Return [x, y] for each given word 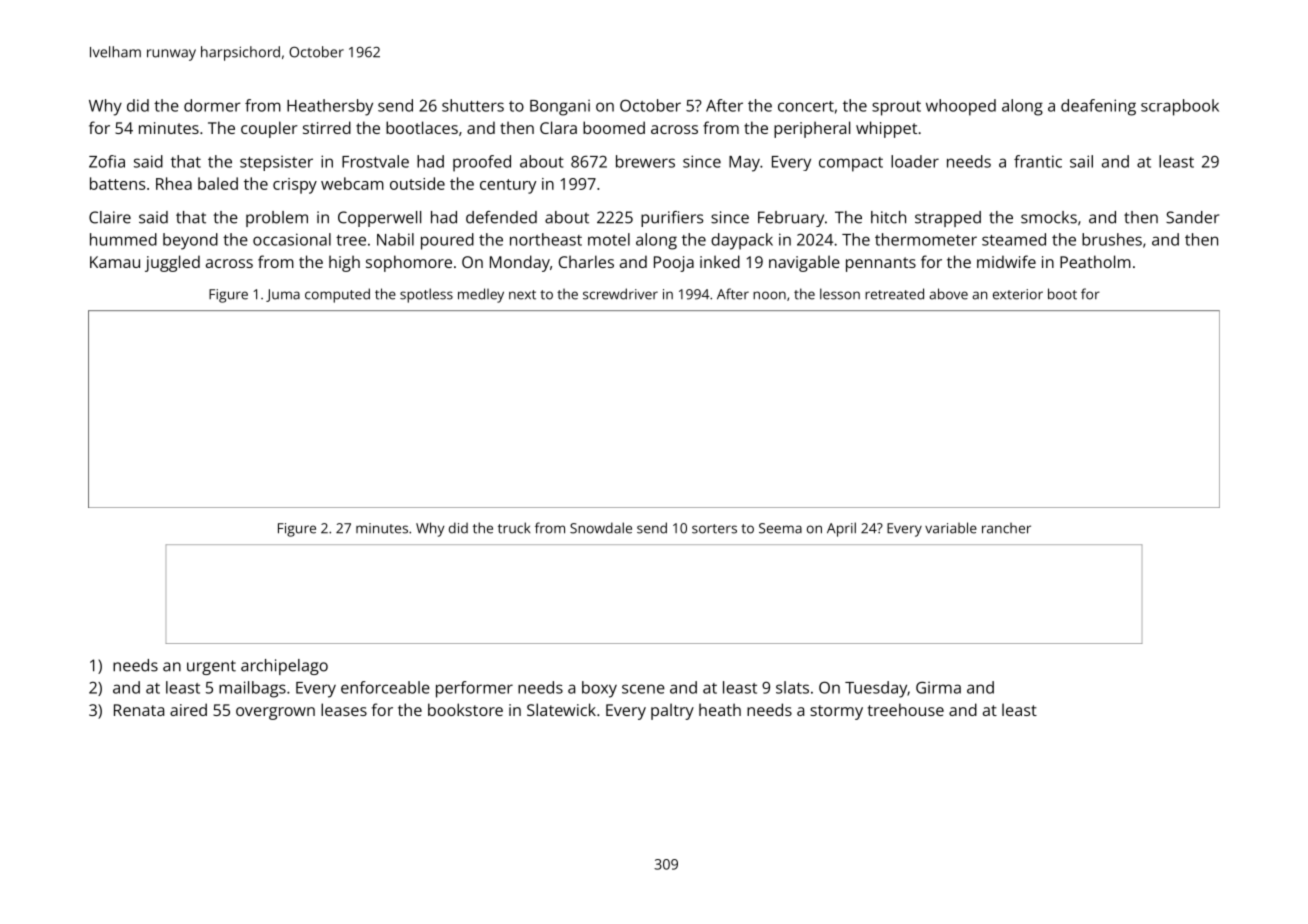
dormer [212, 105]
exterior [1018, 294]
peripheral [812, 129]
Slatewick [561, 709]
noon [769, 295]
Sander [1192, 217]
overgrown [275, 713]
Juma [283, 295]
